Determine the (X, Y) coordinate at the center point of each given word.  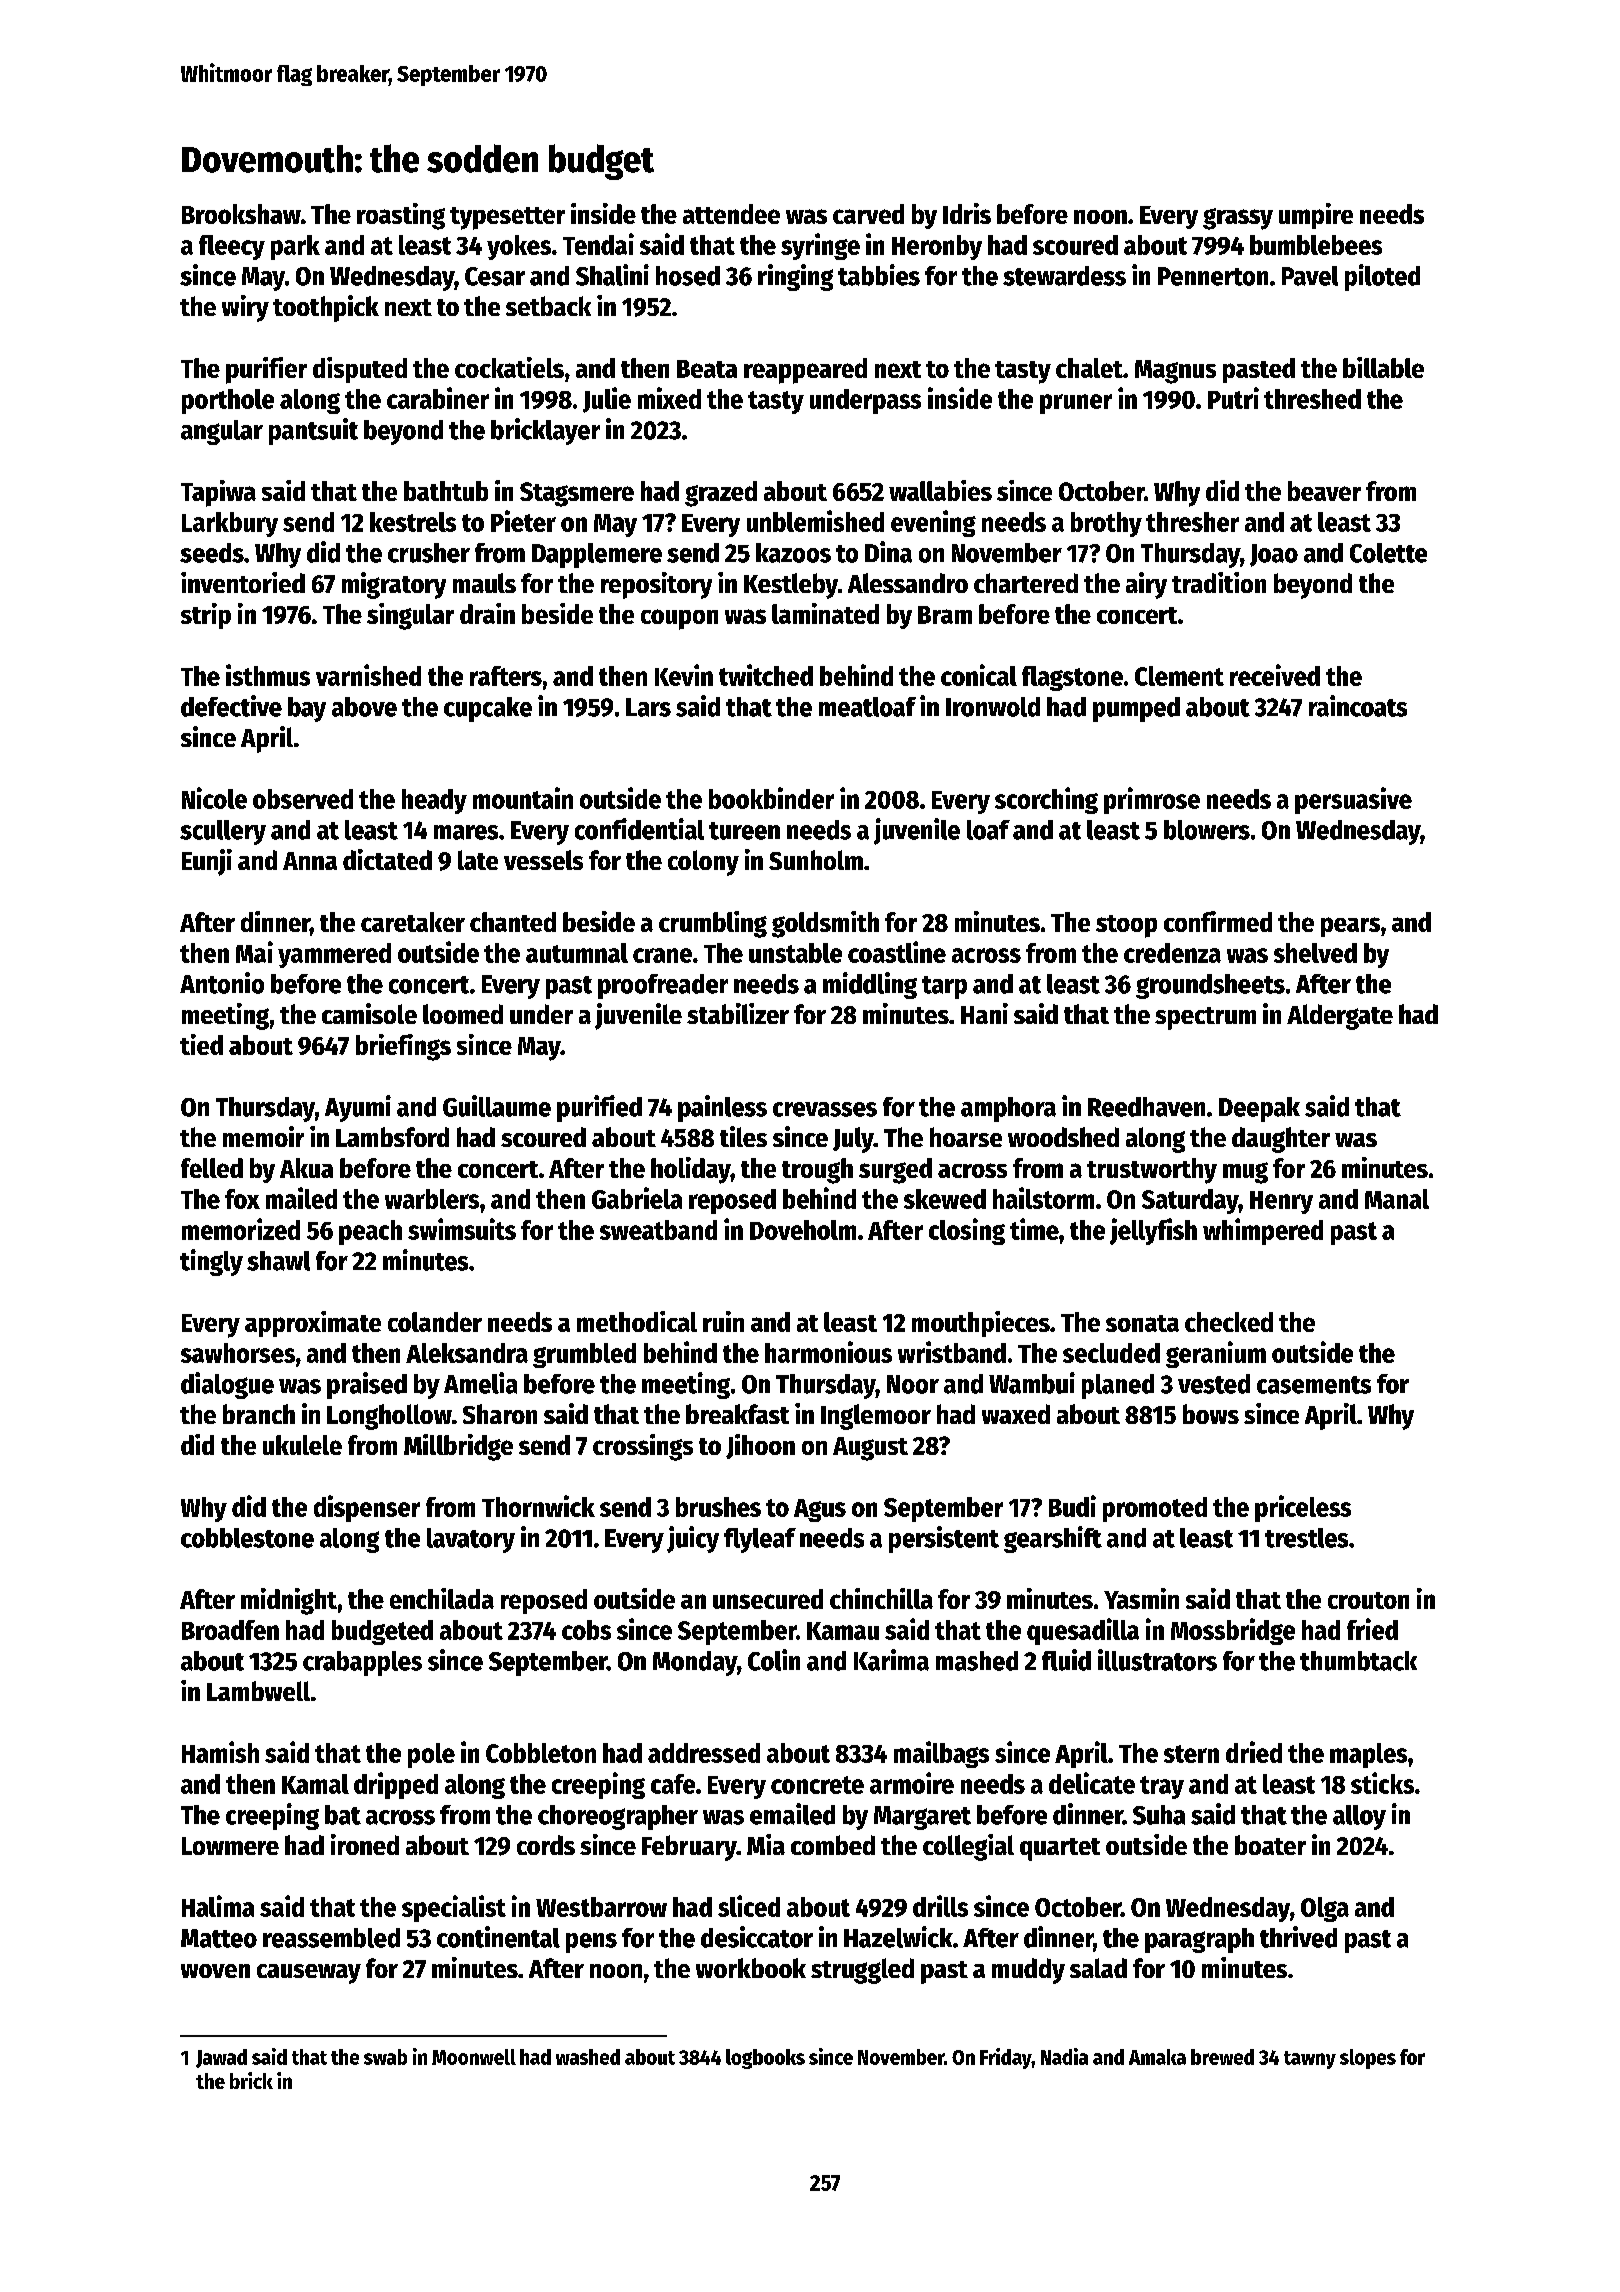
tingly (211, 1262)
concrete (817, 1785)
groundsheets (1210, 986)
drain (487, 613)
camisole (369, 1013)
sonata (1142, 1323)
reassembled (331, 1938)
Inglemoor (876, 1417)
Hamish (220, 1752)
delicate (1092, 1783)
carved (868, 214)
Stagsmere (577, 494)
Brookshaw (241, 214)
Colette (1388, 553)
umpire (1316, 216)
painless (722, 1108)
